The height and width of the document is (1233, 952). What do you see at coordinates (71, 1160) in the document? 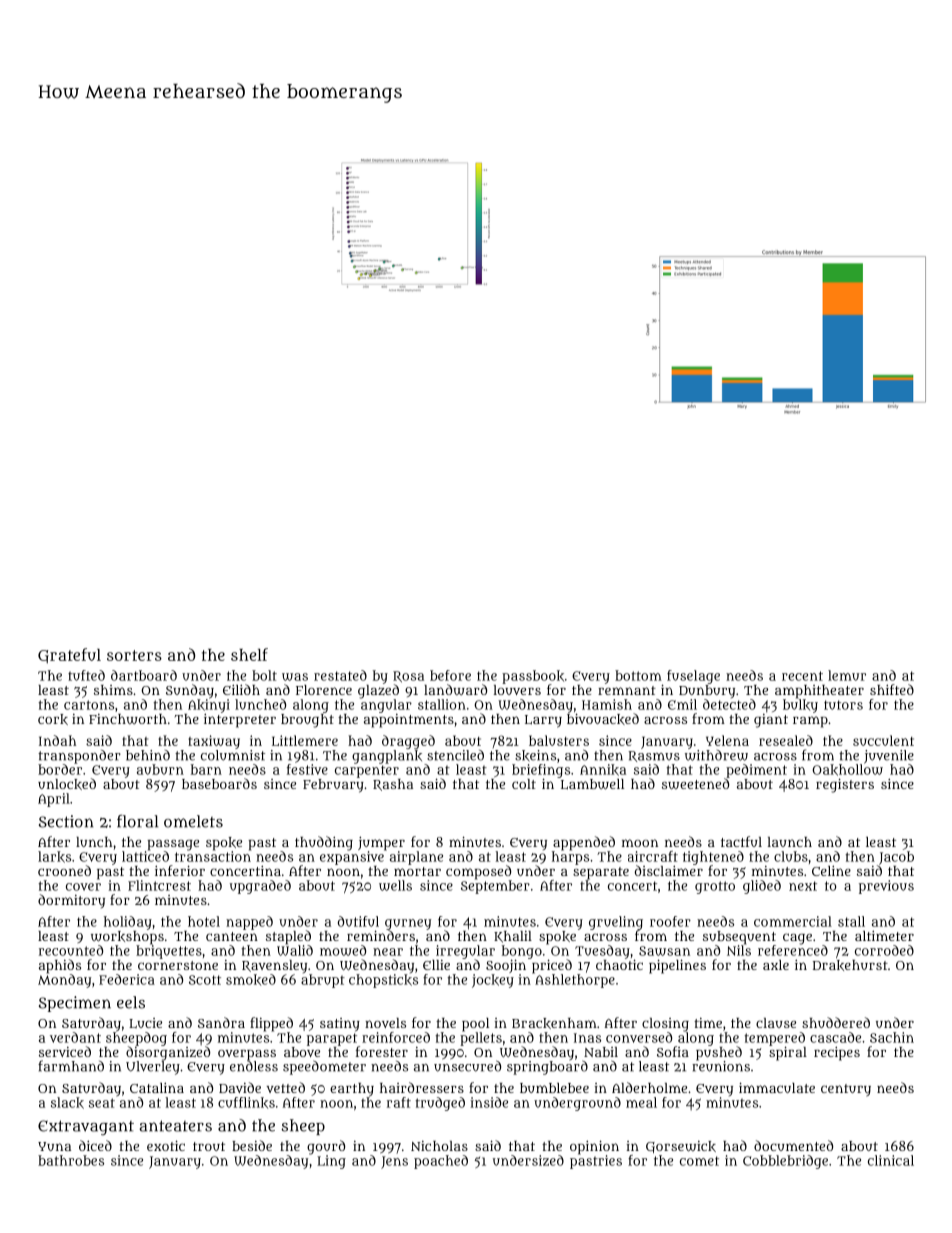
I see `bathrobes` at bounding box center [71, 1160].
